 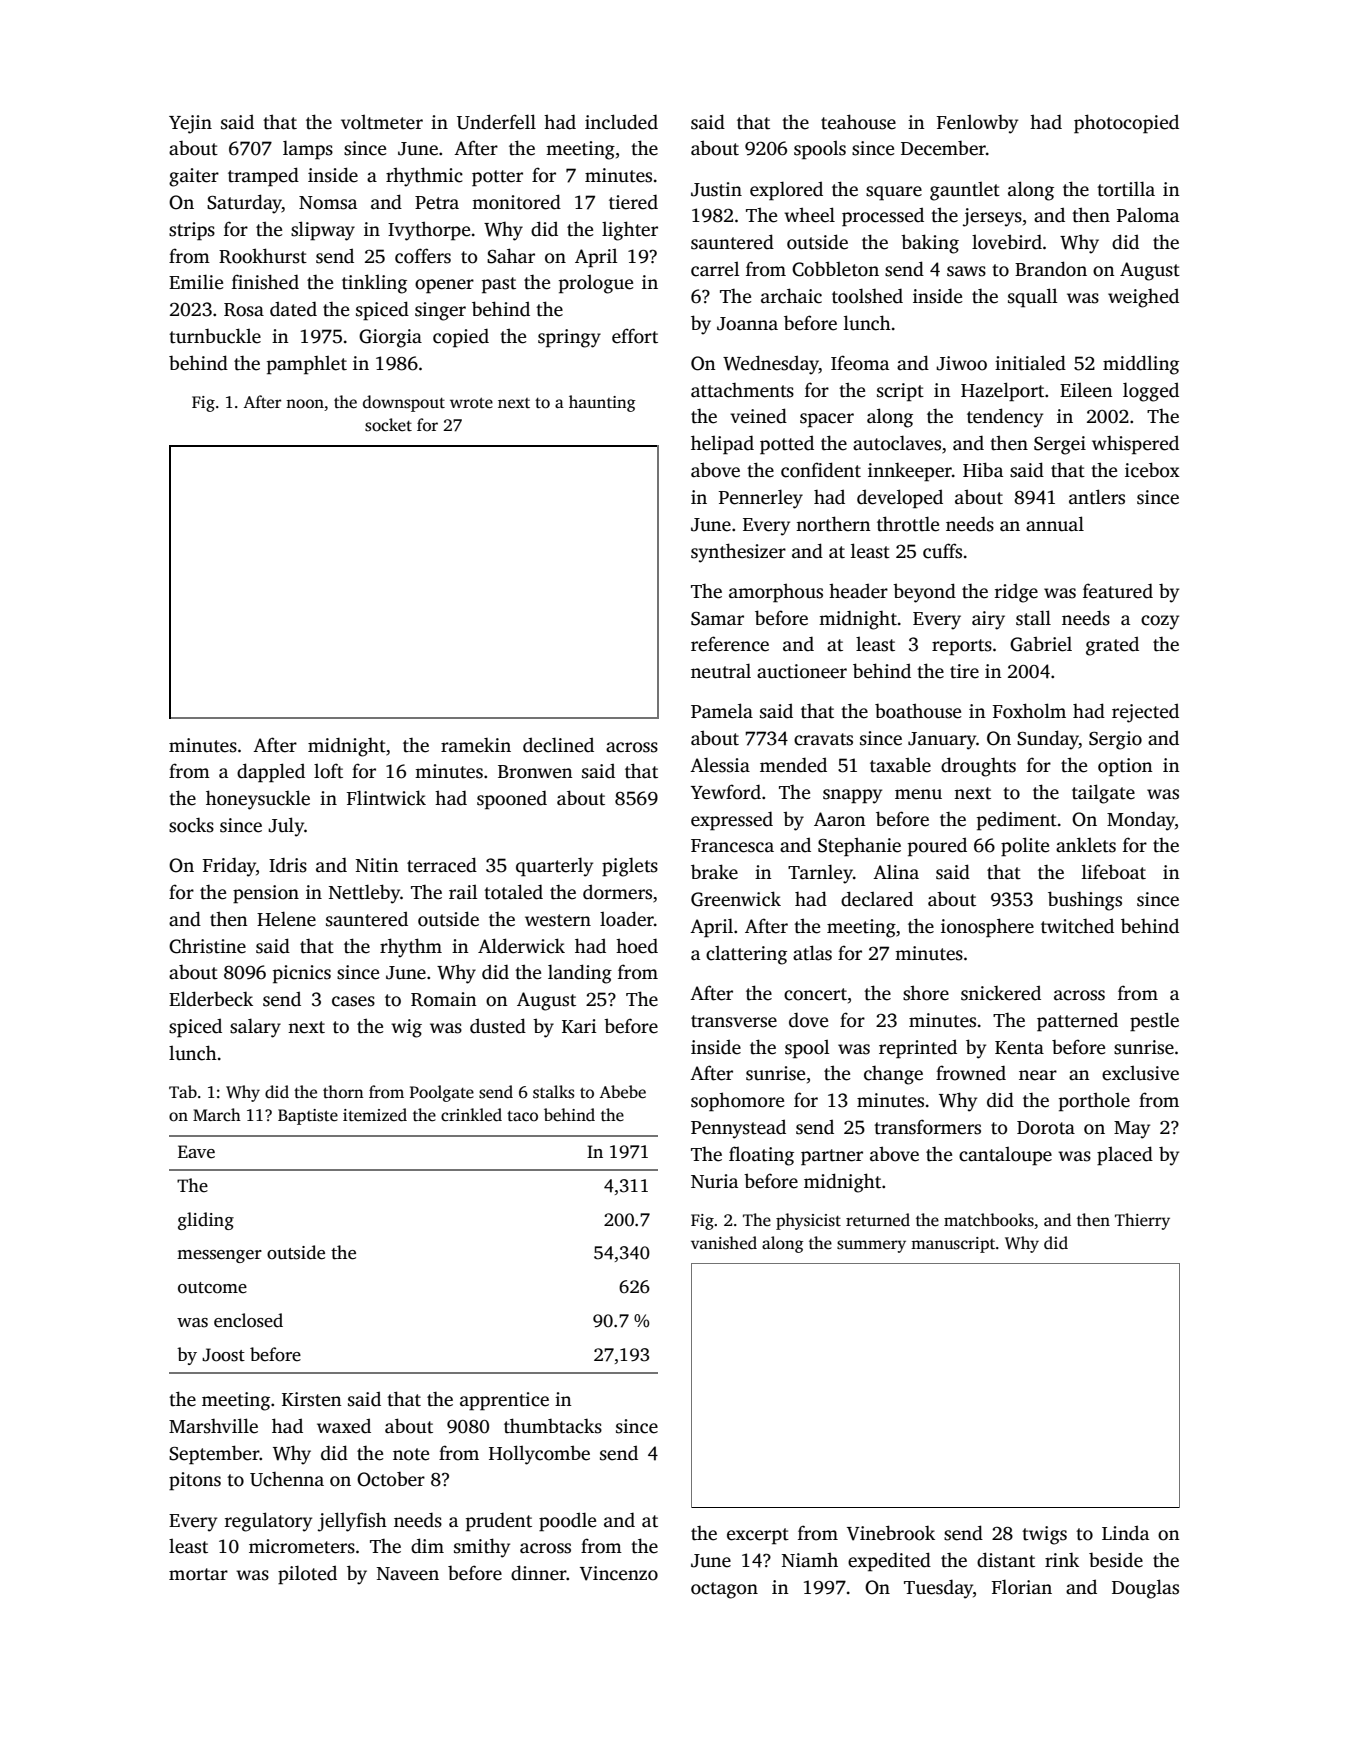 I want to click on beside, so click(x=1116, y=1560).
